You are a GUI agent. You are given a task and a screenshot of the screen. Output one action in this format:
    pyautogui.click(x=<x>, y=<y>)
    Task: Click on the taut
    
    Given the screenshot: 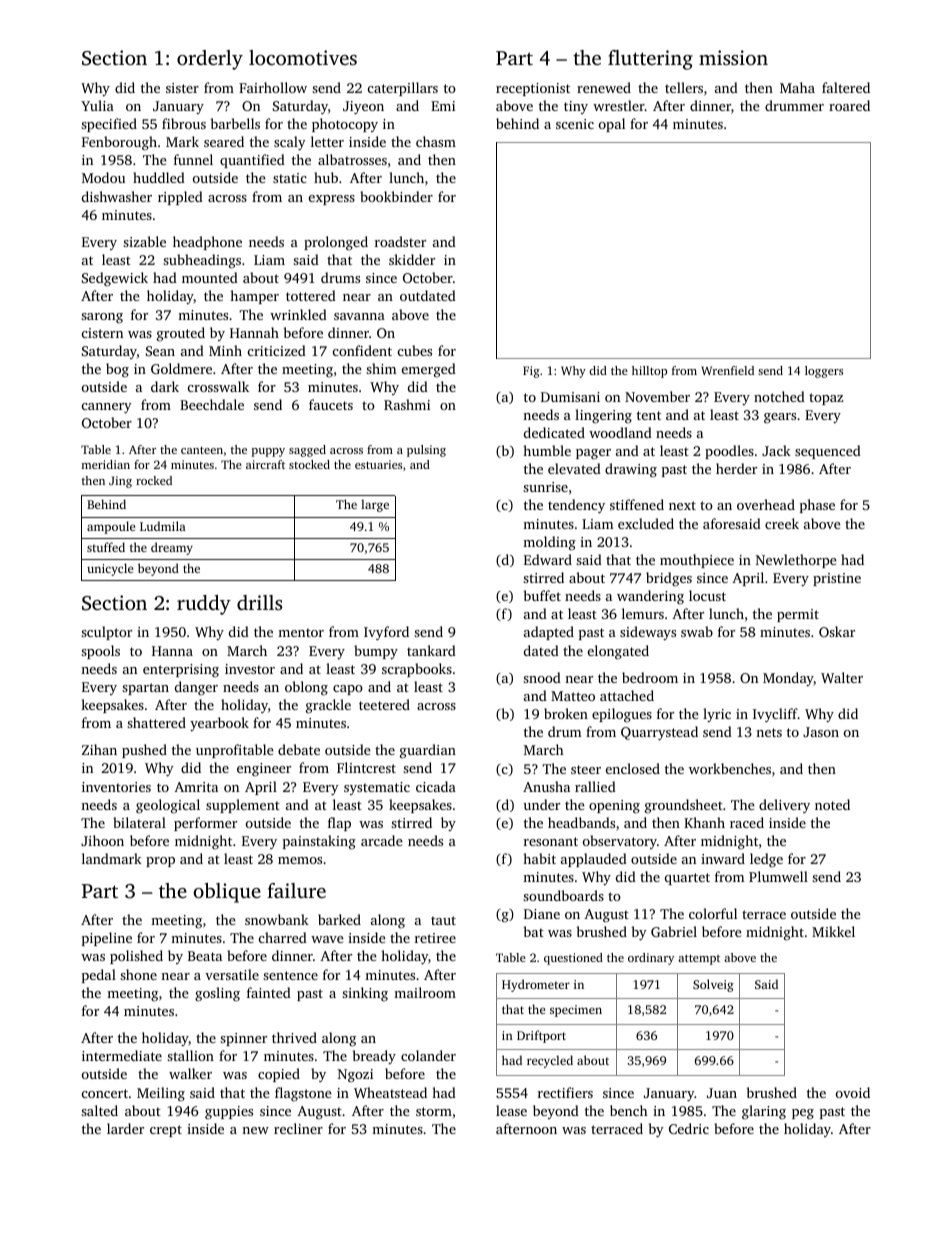 What is the action you would take?
    pyautogui.click(x=443, y=920)
